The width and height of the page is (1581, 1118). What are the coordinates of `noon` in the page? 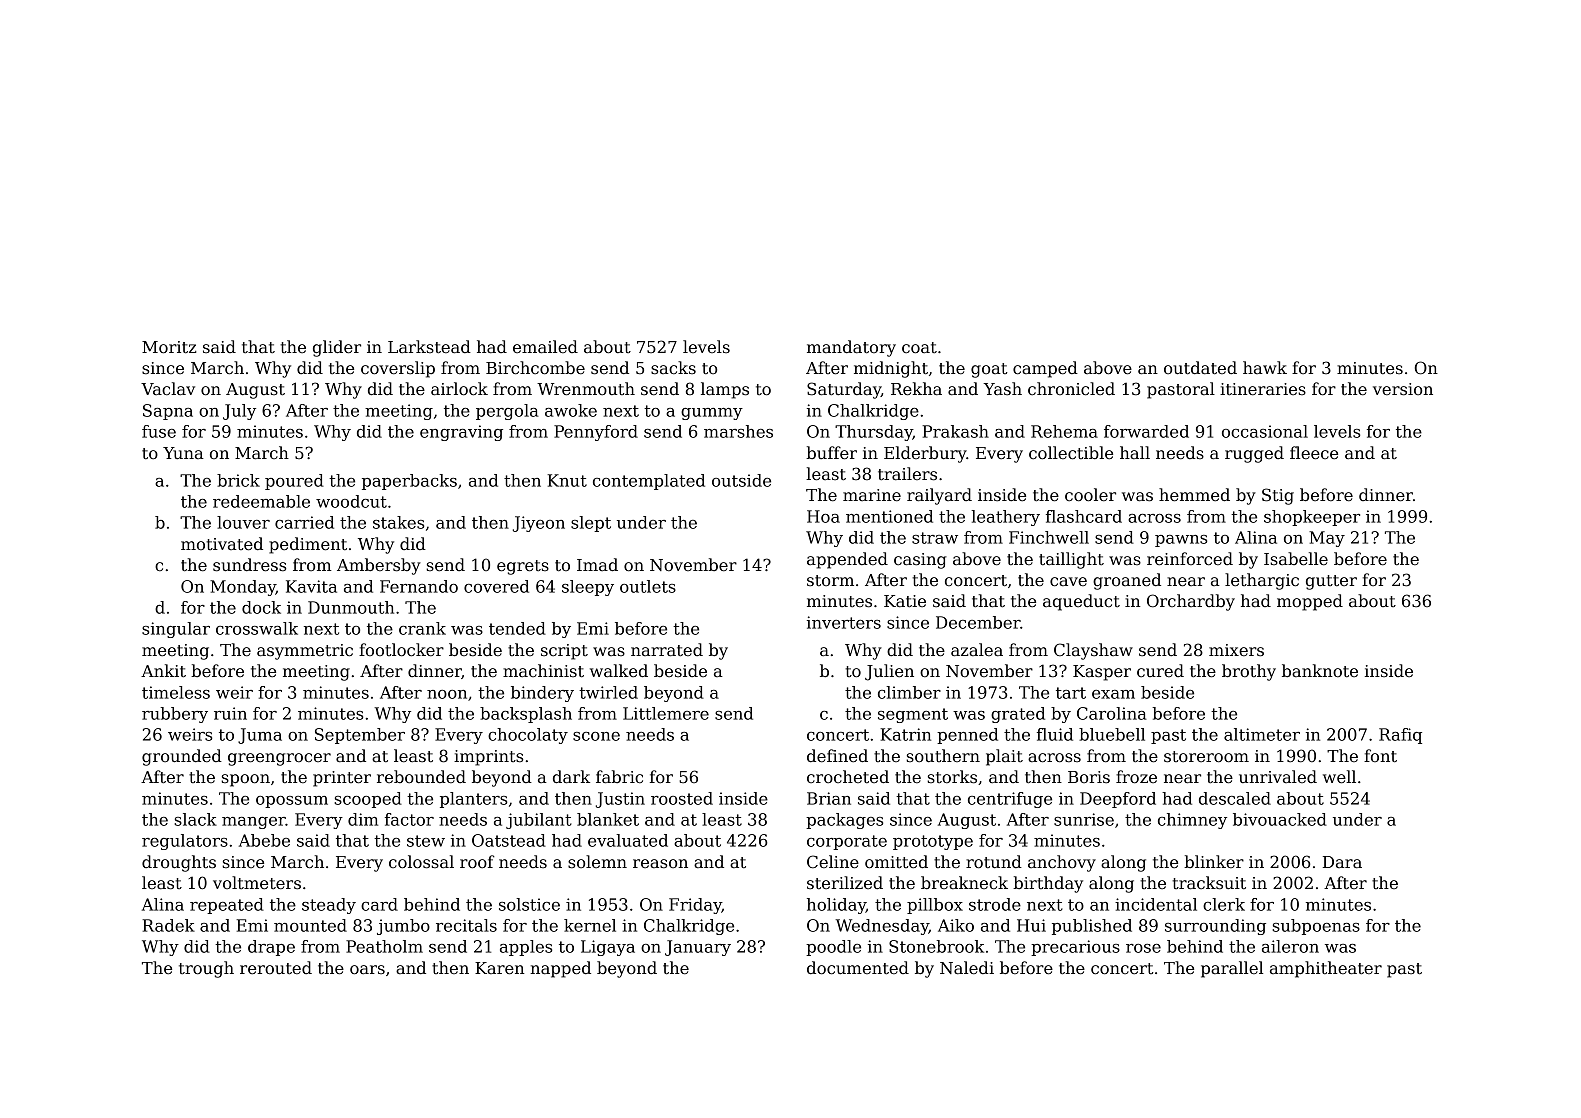 It's located at (447, 694).
